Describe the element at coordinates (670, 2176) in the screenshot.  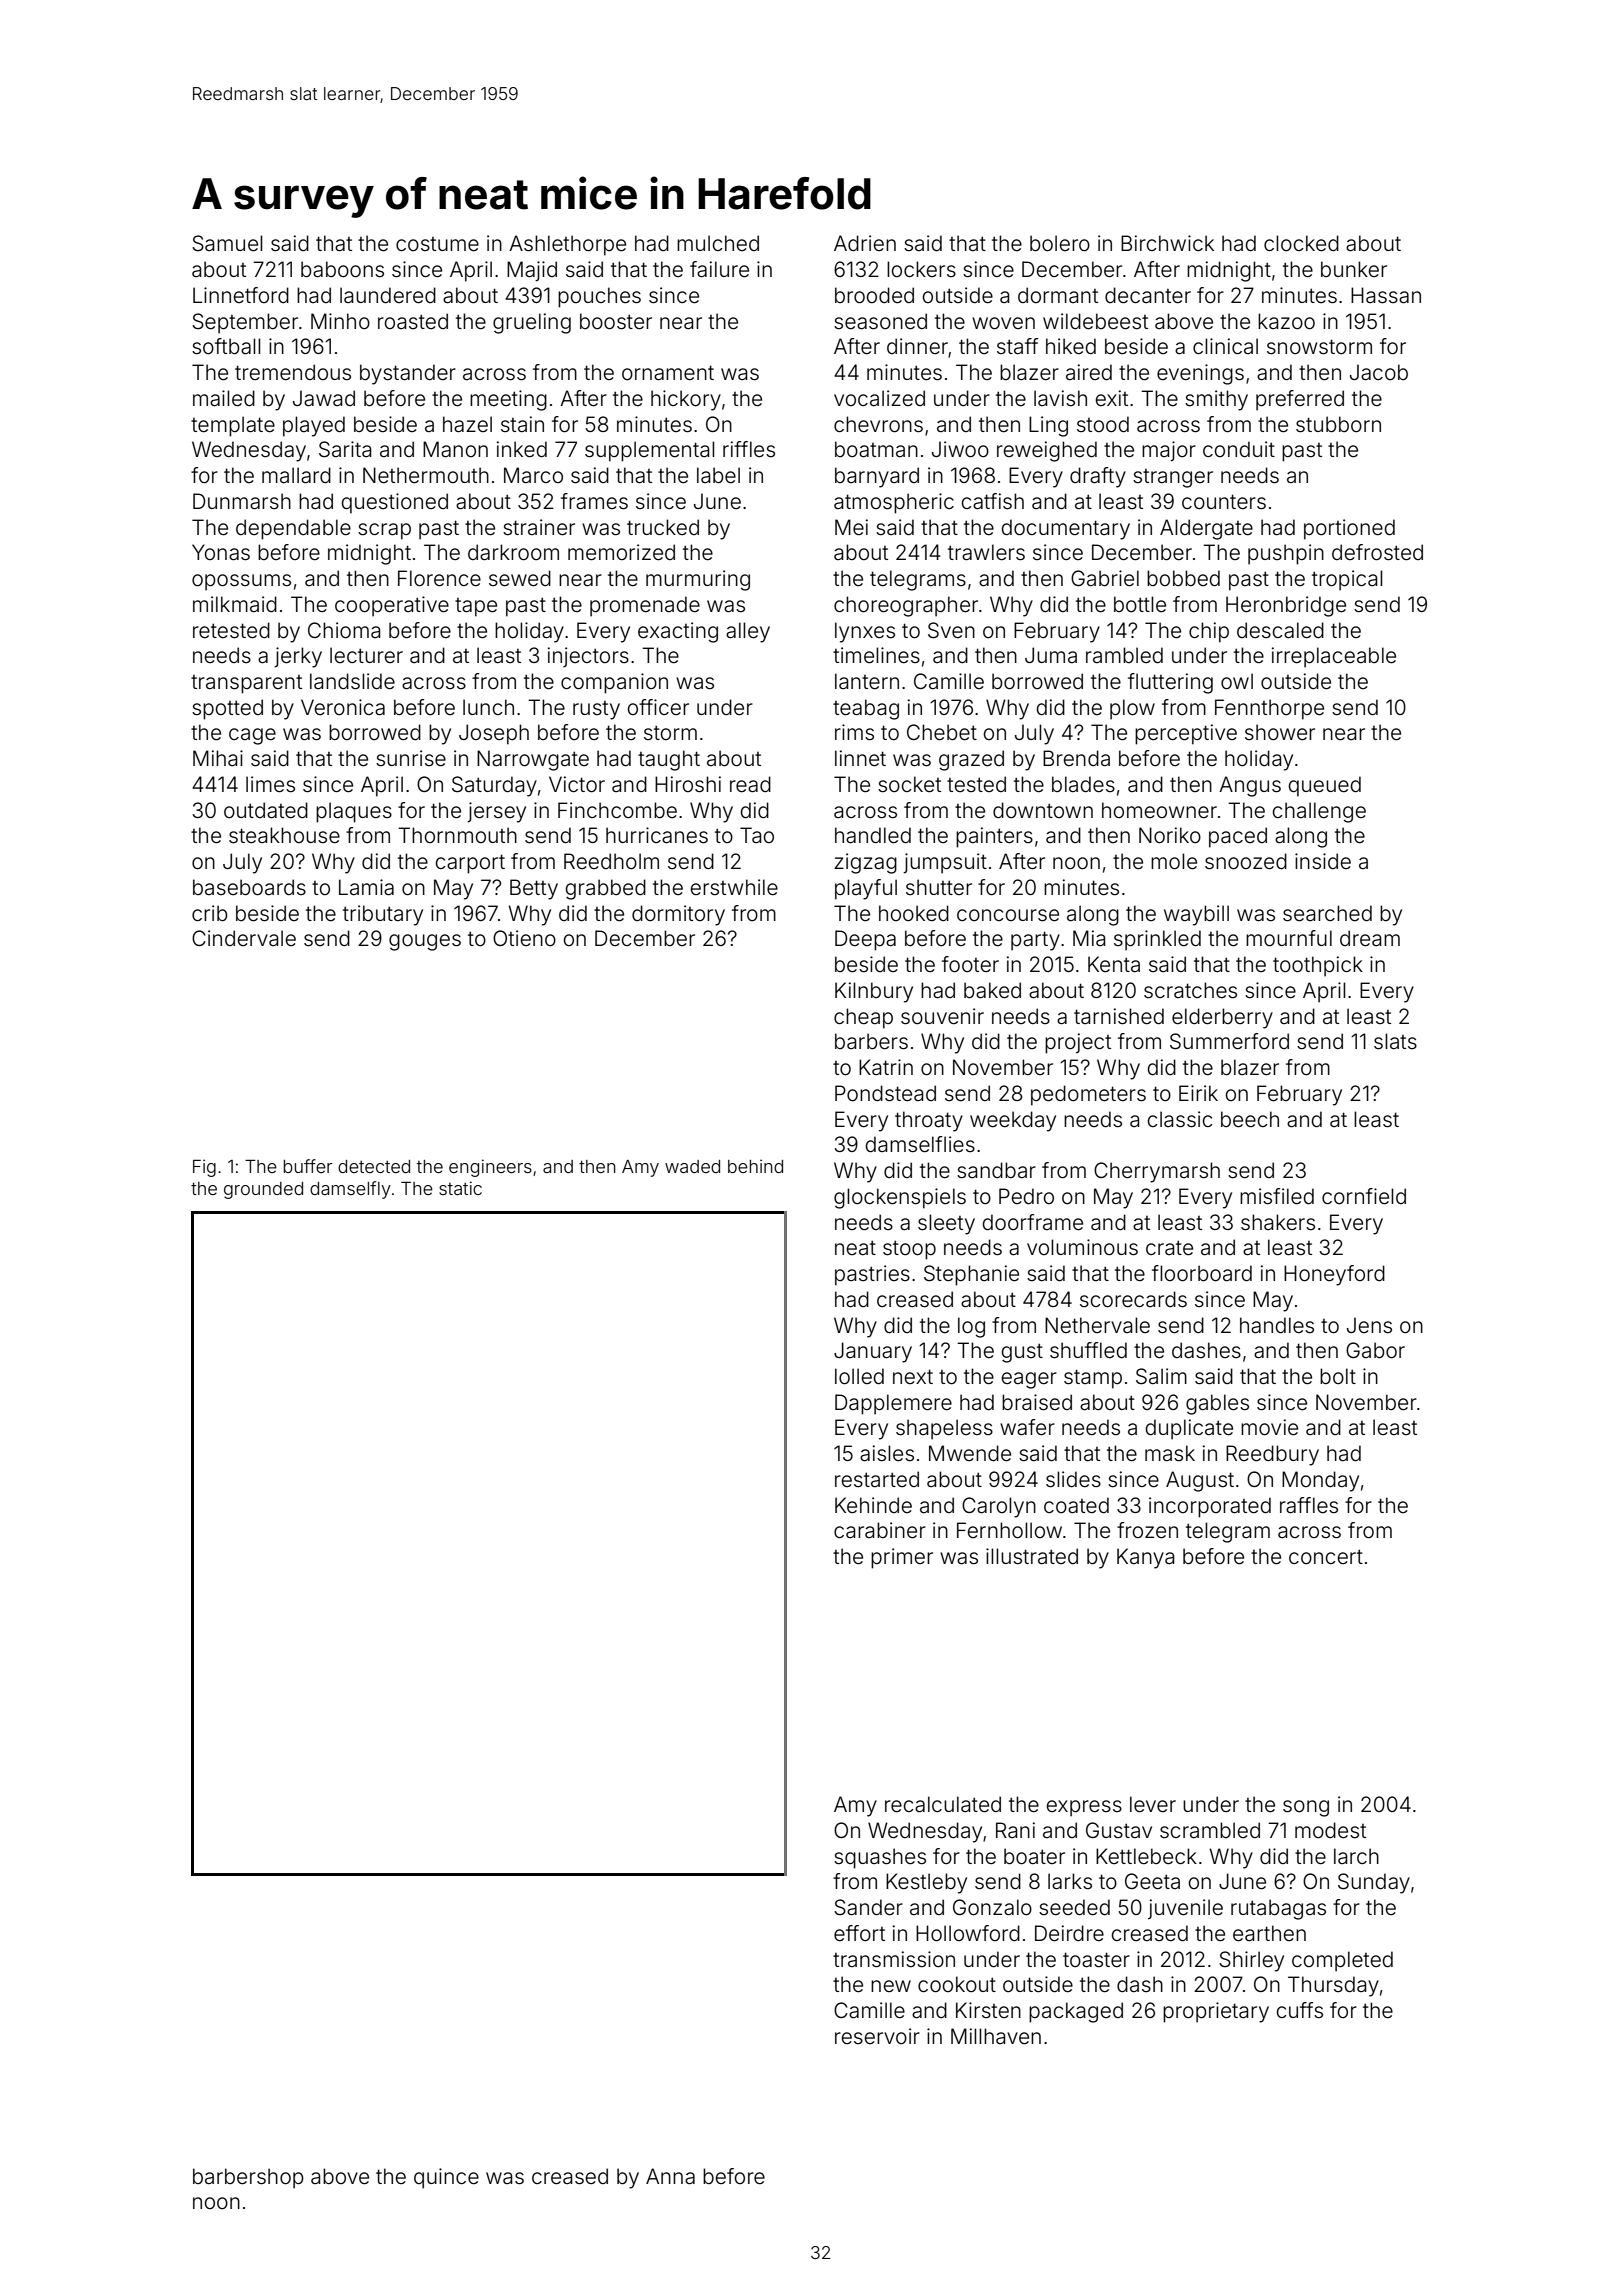
I see `Anna` at that location.
